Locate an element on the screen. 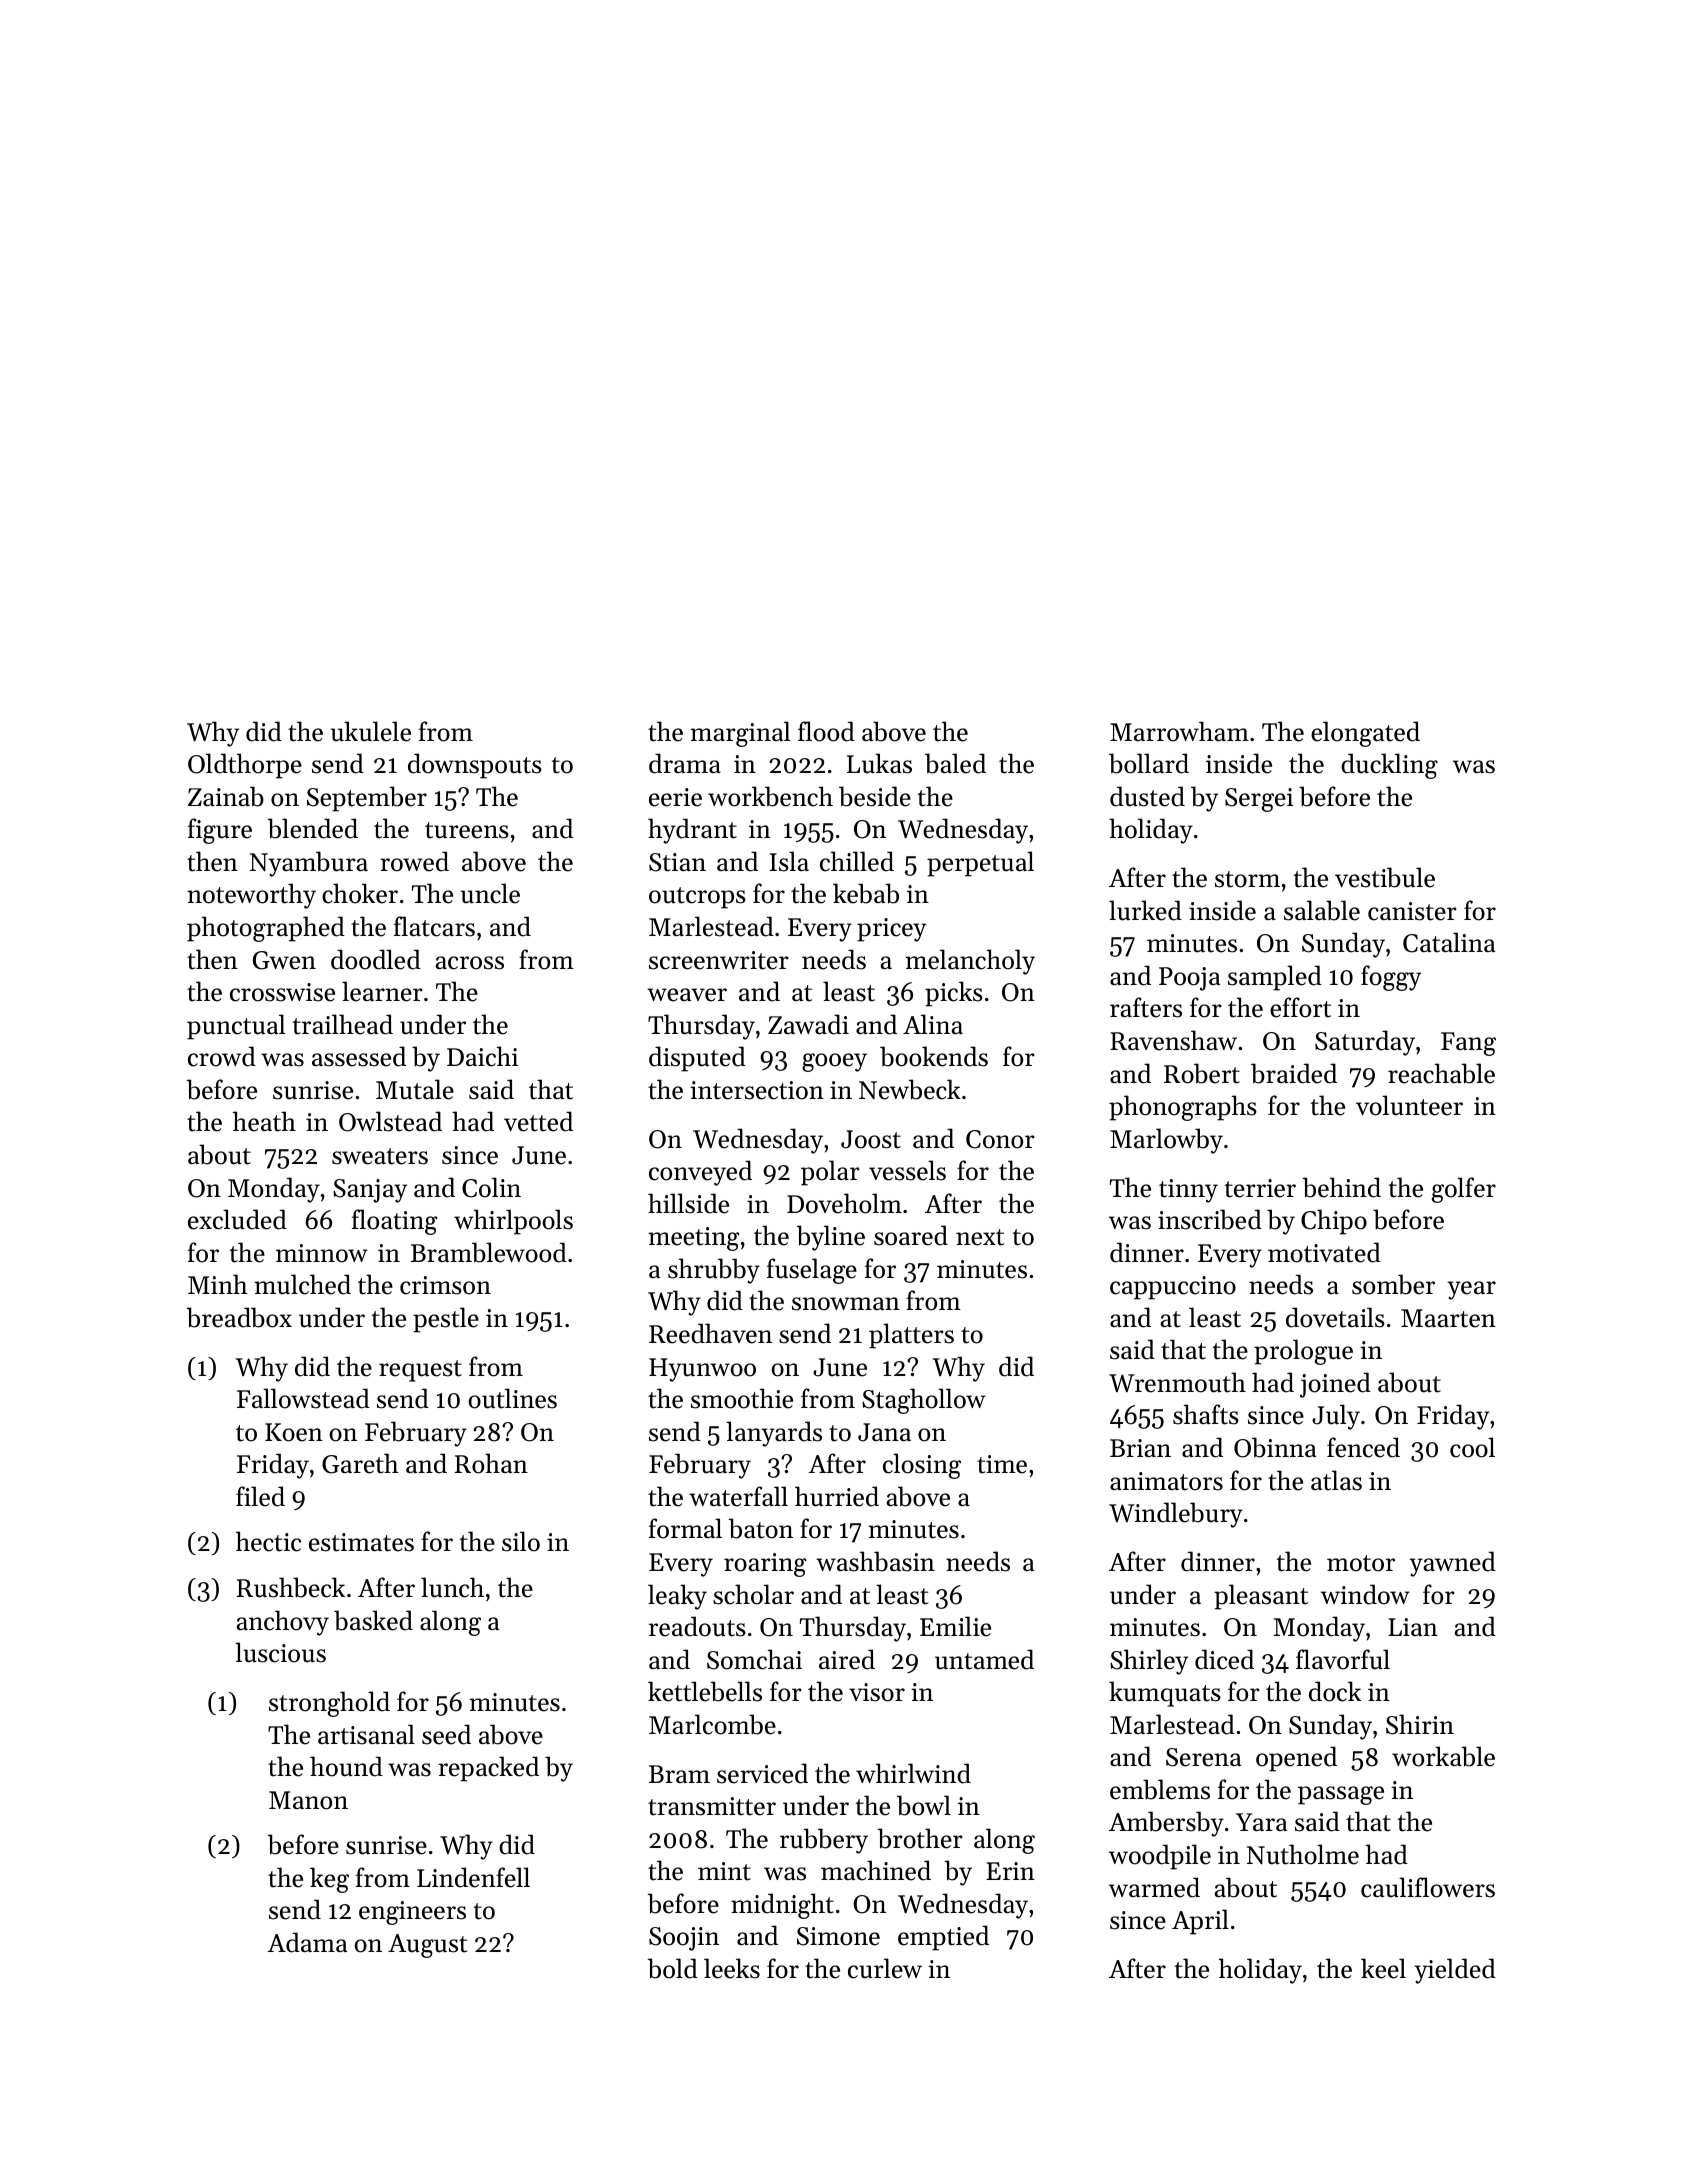 Image resolution: width=1683 pixels, height=2178 pixels. smoothie is located at coordinates (742, 1398).
